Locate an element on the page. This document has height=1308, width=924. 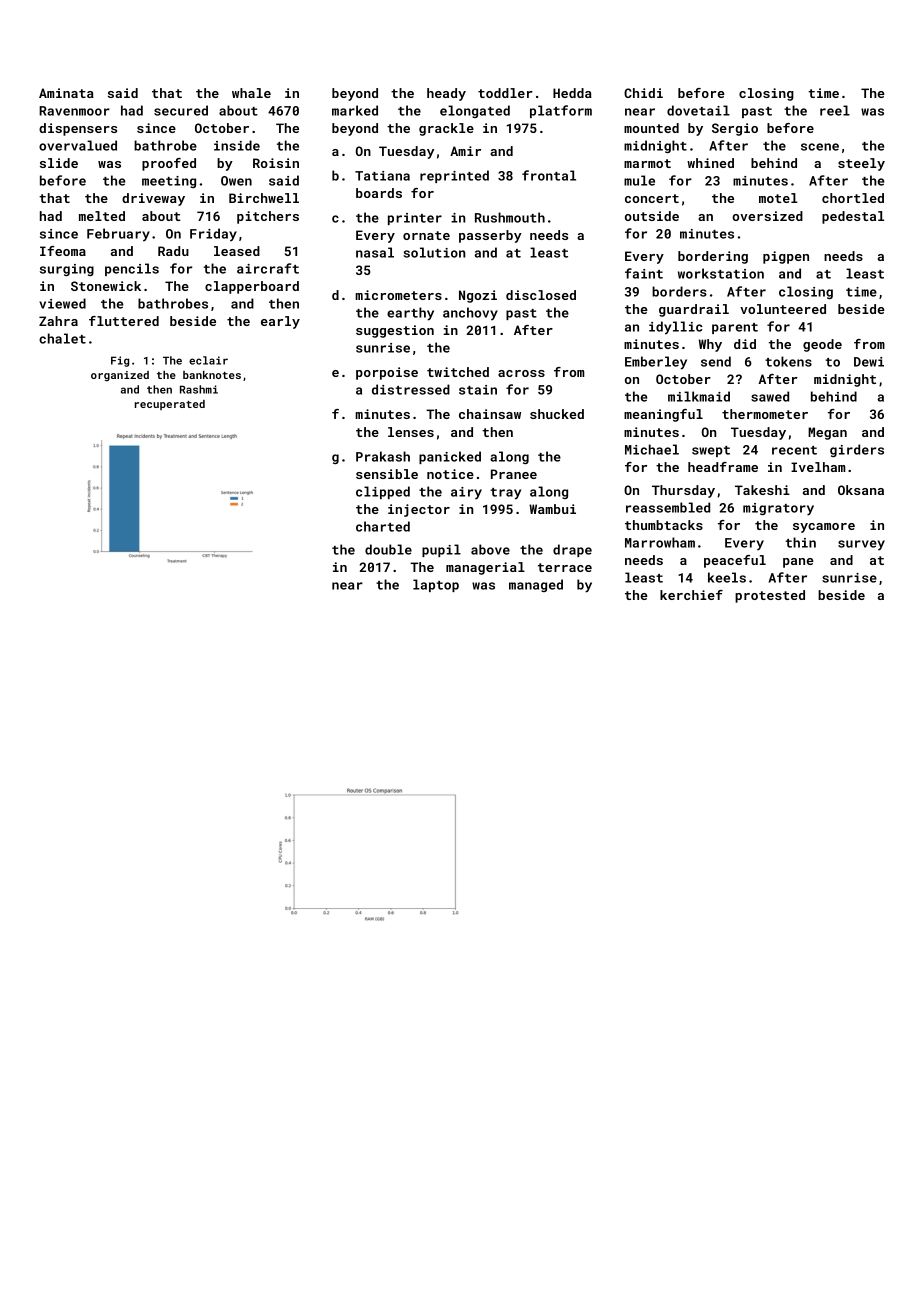
laptop is located at coordinates (436, 585).
